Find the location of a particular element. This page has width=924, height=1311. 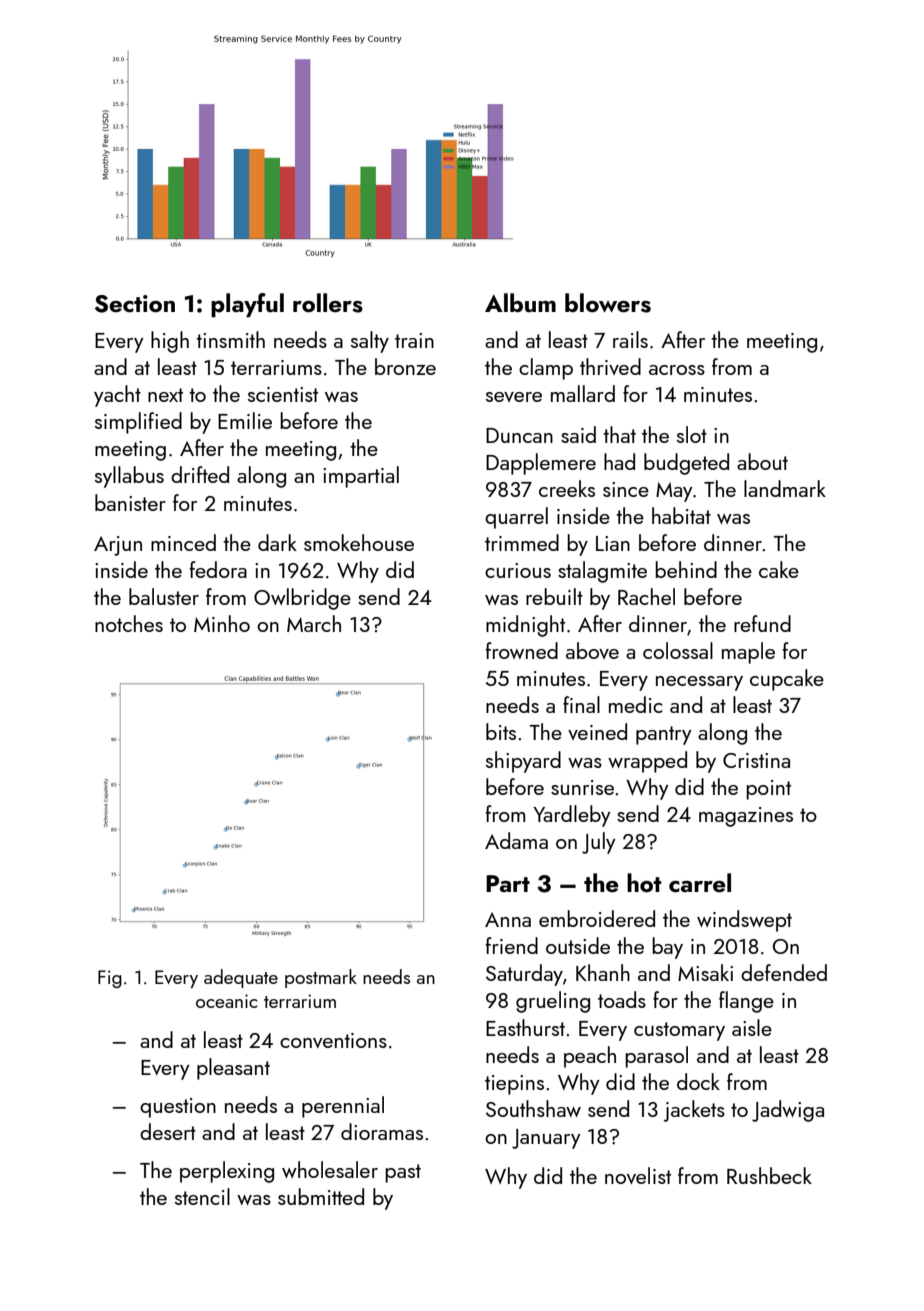

conventions is located at coordinates (333, 1040).
